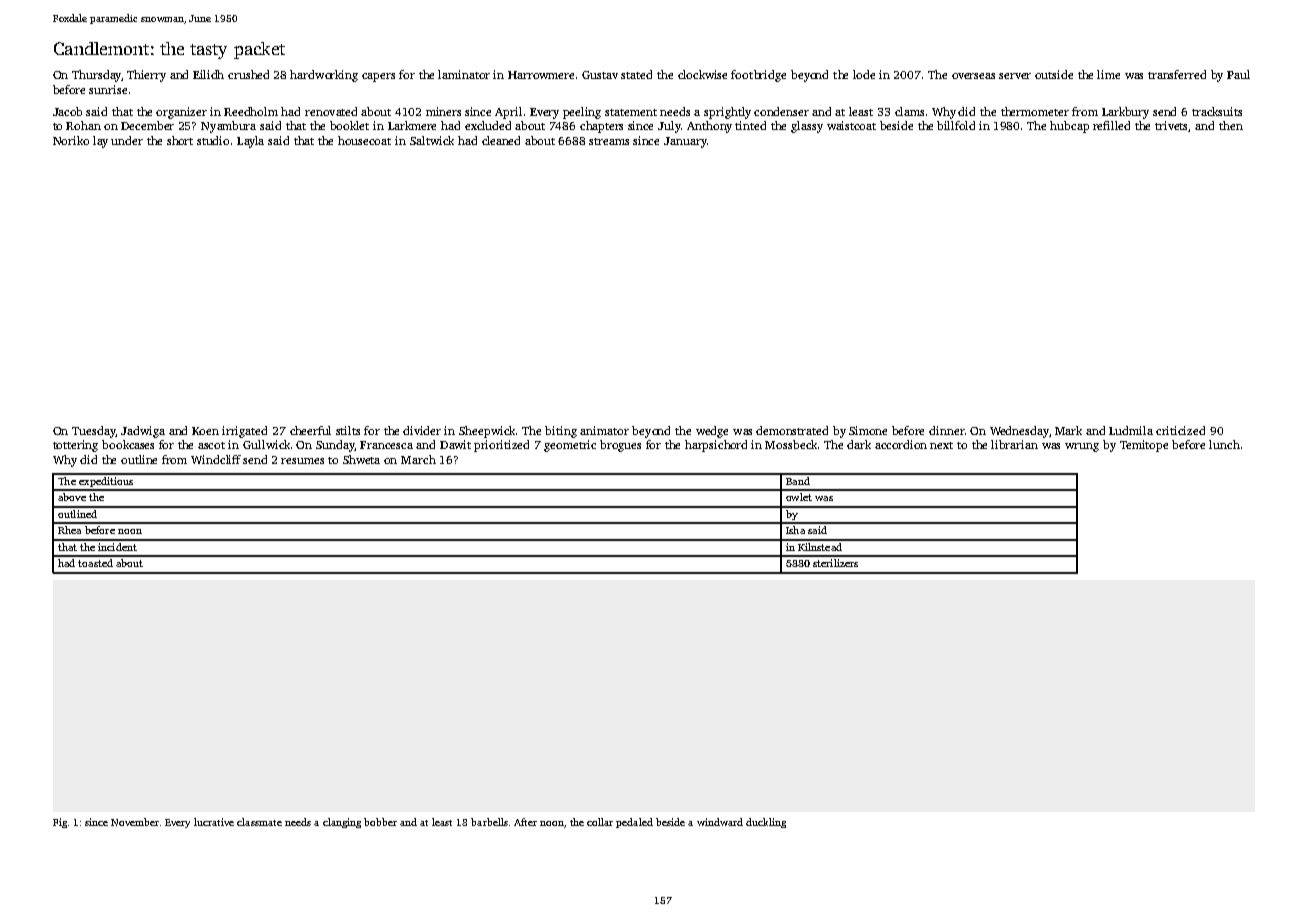 The width and height of the image is (1308, 924). Describe the element at coordinates (712, 432) in the image. I see `wedge` at that location.
